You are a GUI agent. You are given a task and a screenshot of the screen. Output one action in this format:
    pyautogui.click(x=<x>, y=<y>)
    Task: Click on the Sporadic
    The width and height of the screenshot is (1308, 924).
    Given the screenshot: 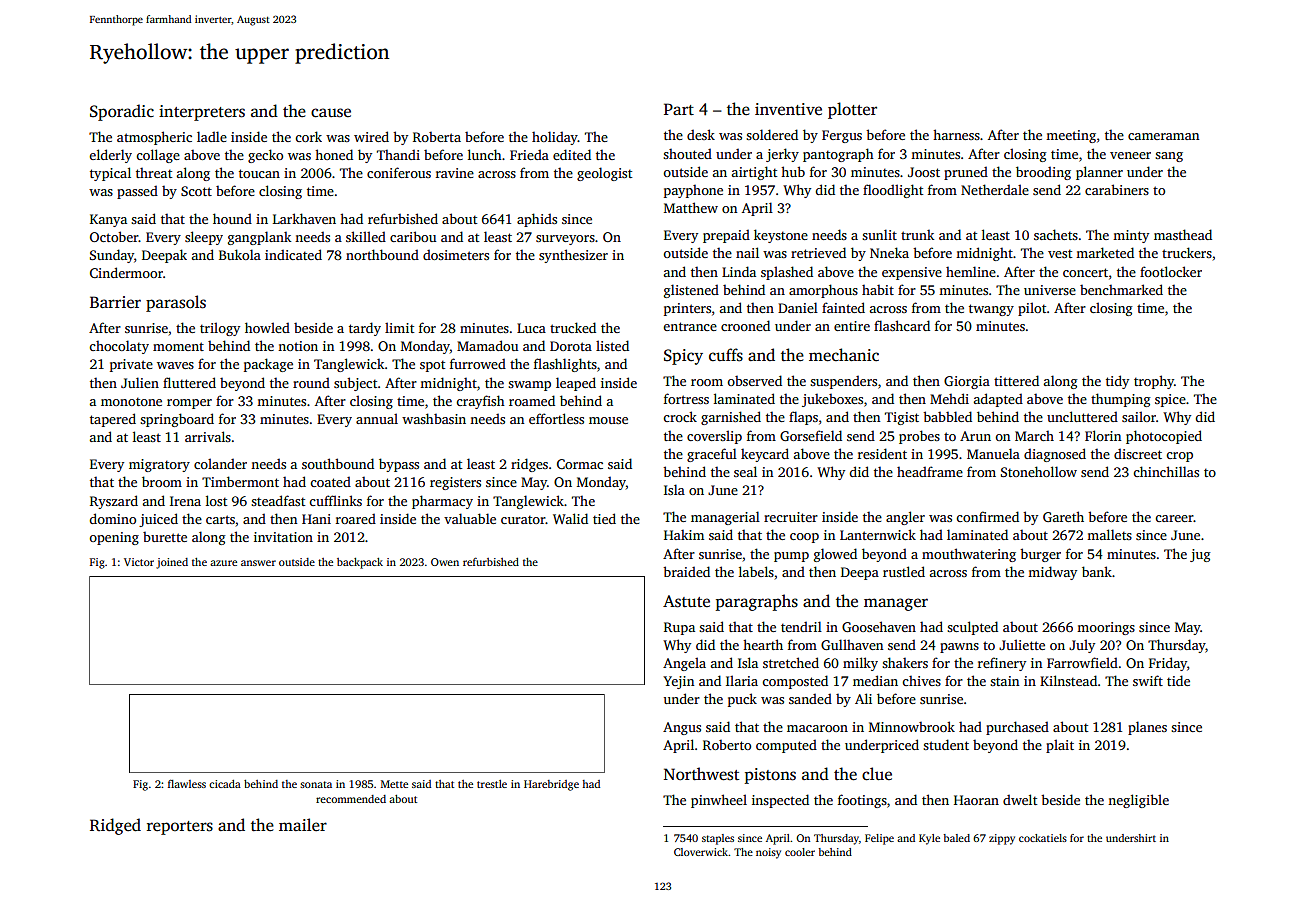 What is the action you would take?
    pyautogui.click(x=122, y=112)
